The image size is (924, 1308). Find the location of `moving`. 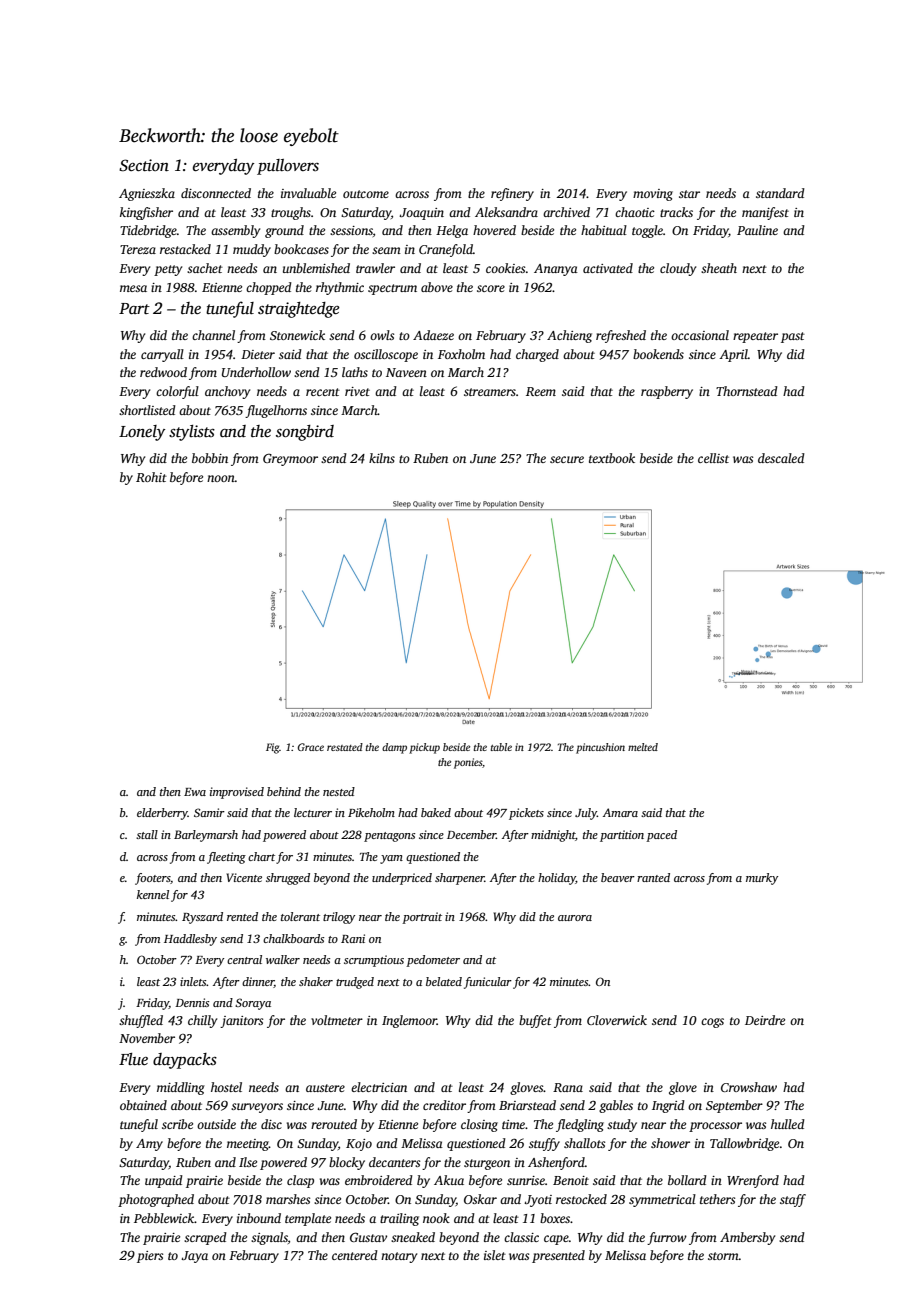

moving is located at coordinates (653, 195).
